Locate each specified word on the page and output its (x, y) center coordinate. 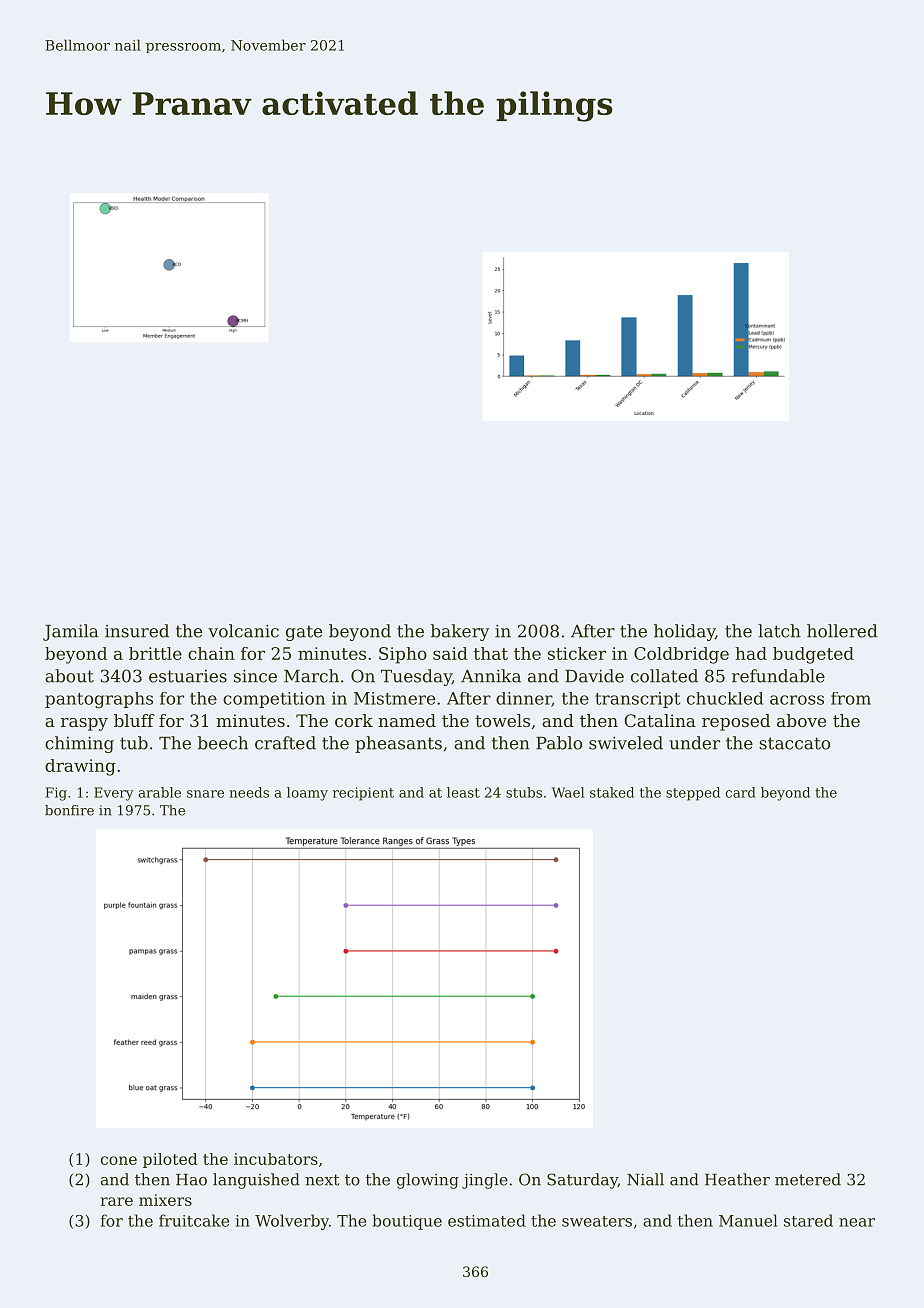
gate (304, 633)
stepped (693, 794)
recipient (363, 794)
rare (116, 1201)
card (741, 792)
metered (808, 1179)
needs (249, 792)
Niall (645, 1179)
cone (119, 1160)
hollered (842, 631)
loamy (307, 794)
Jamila (71, 632)
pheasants (398, 744)
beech (223, 743)
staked (612, 792)
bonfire (69, 810)
